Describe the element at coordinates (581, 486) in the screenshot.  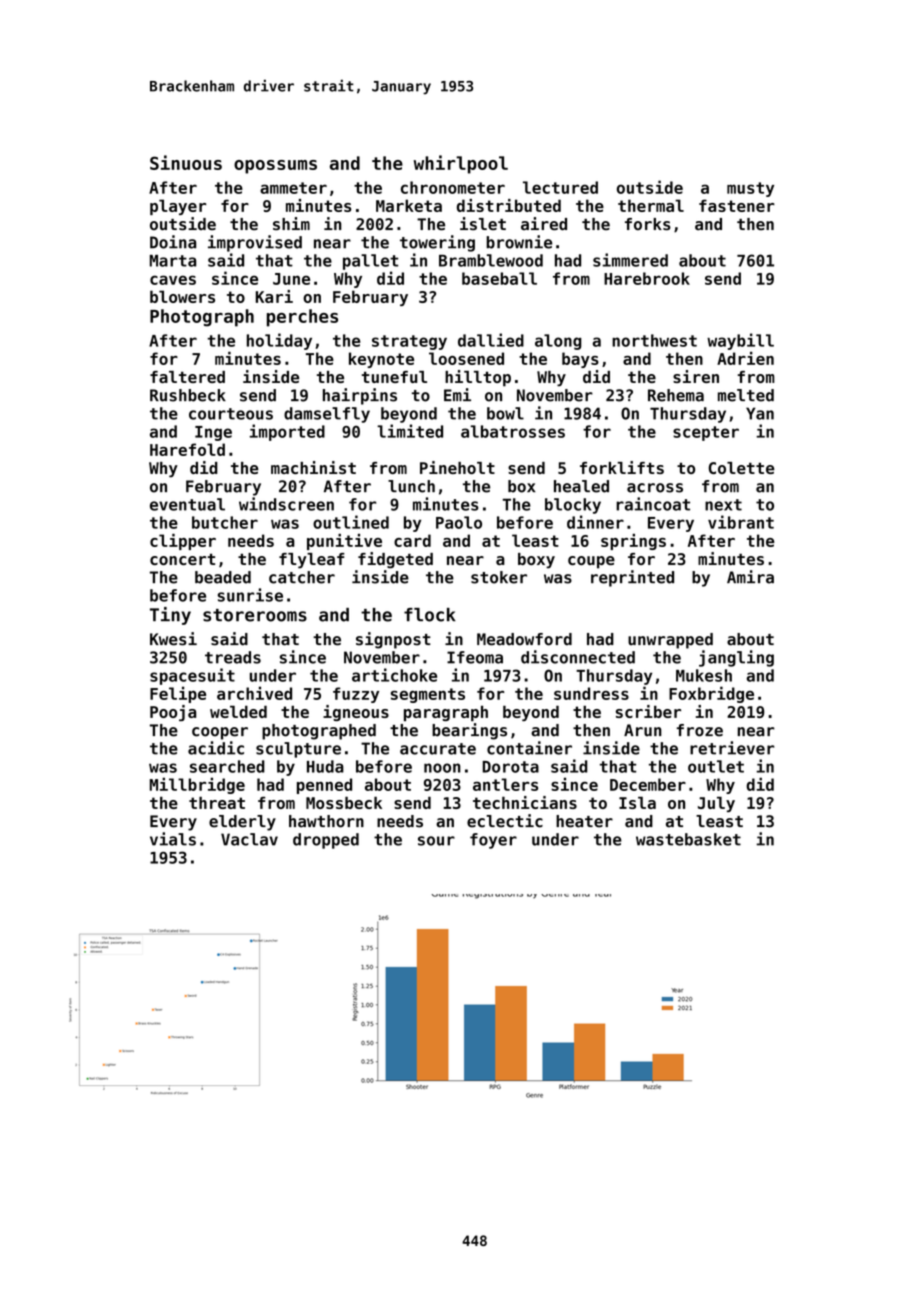
I see `healed` at that location.
